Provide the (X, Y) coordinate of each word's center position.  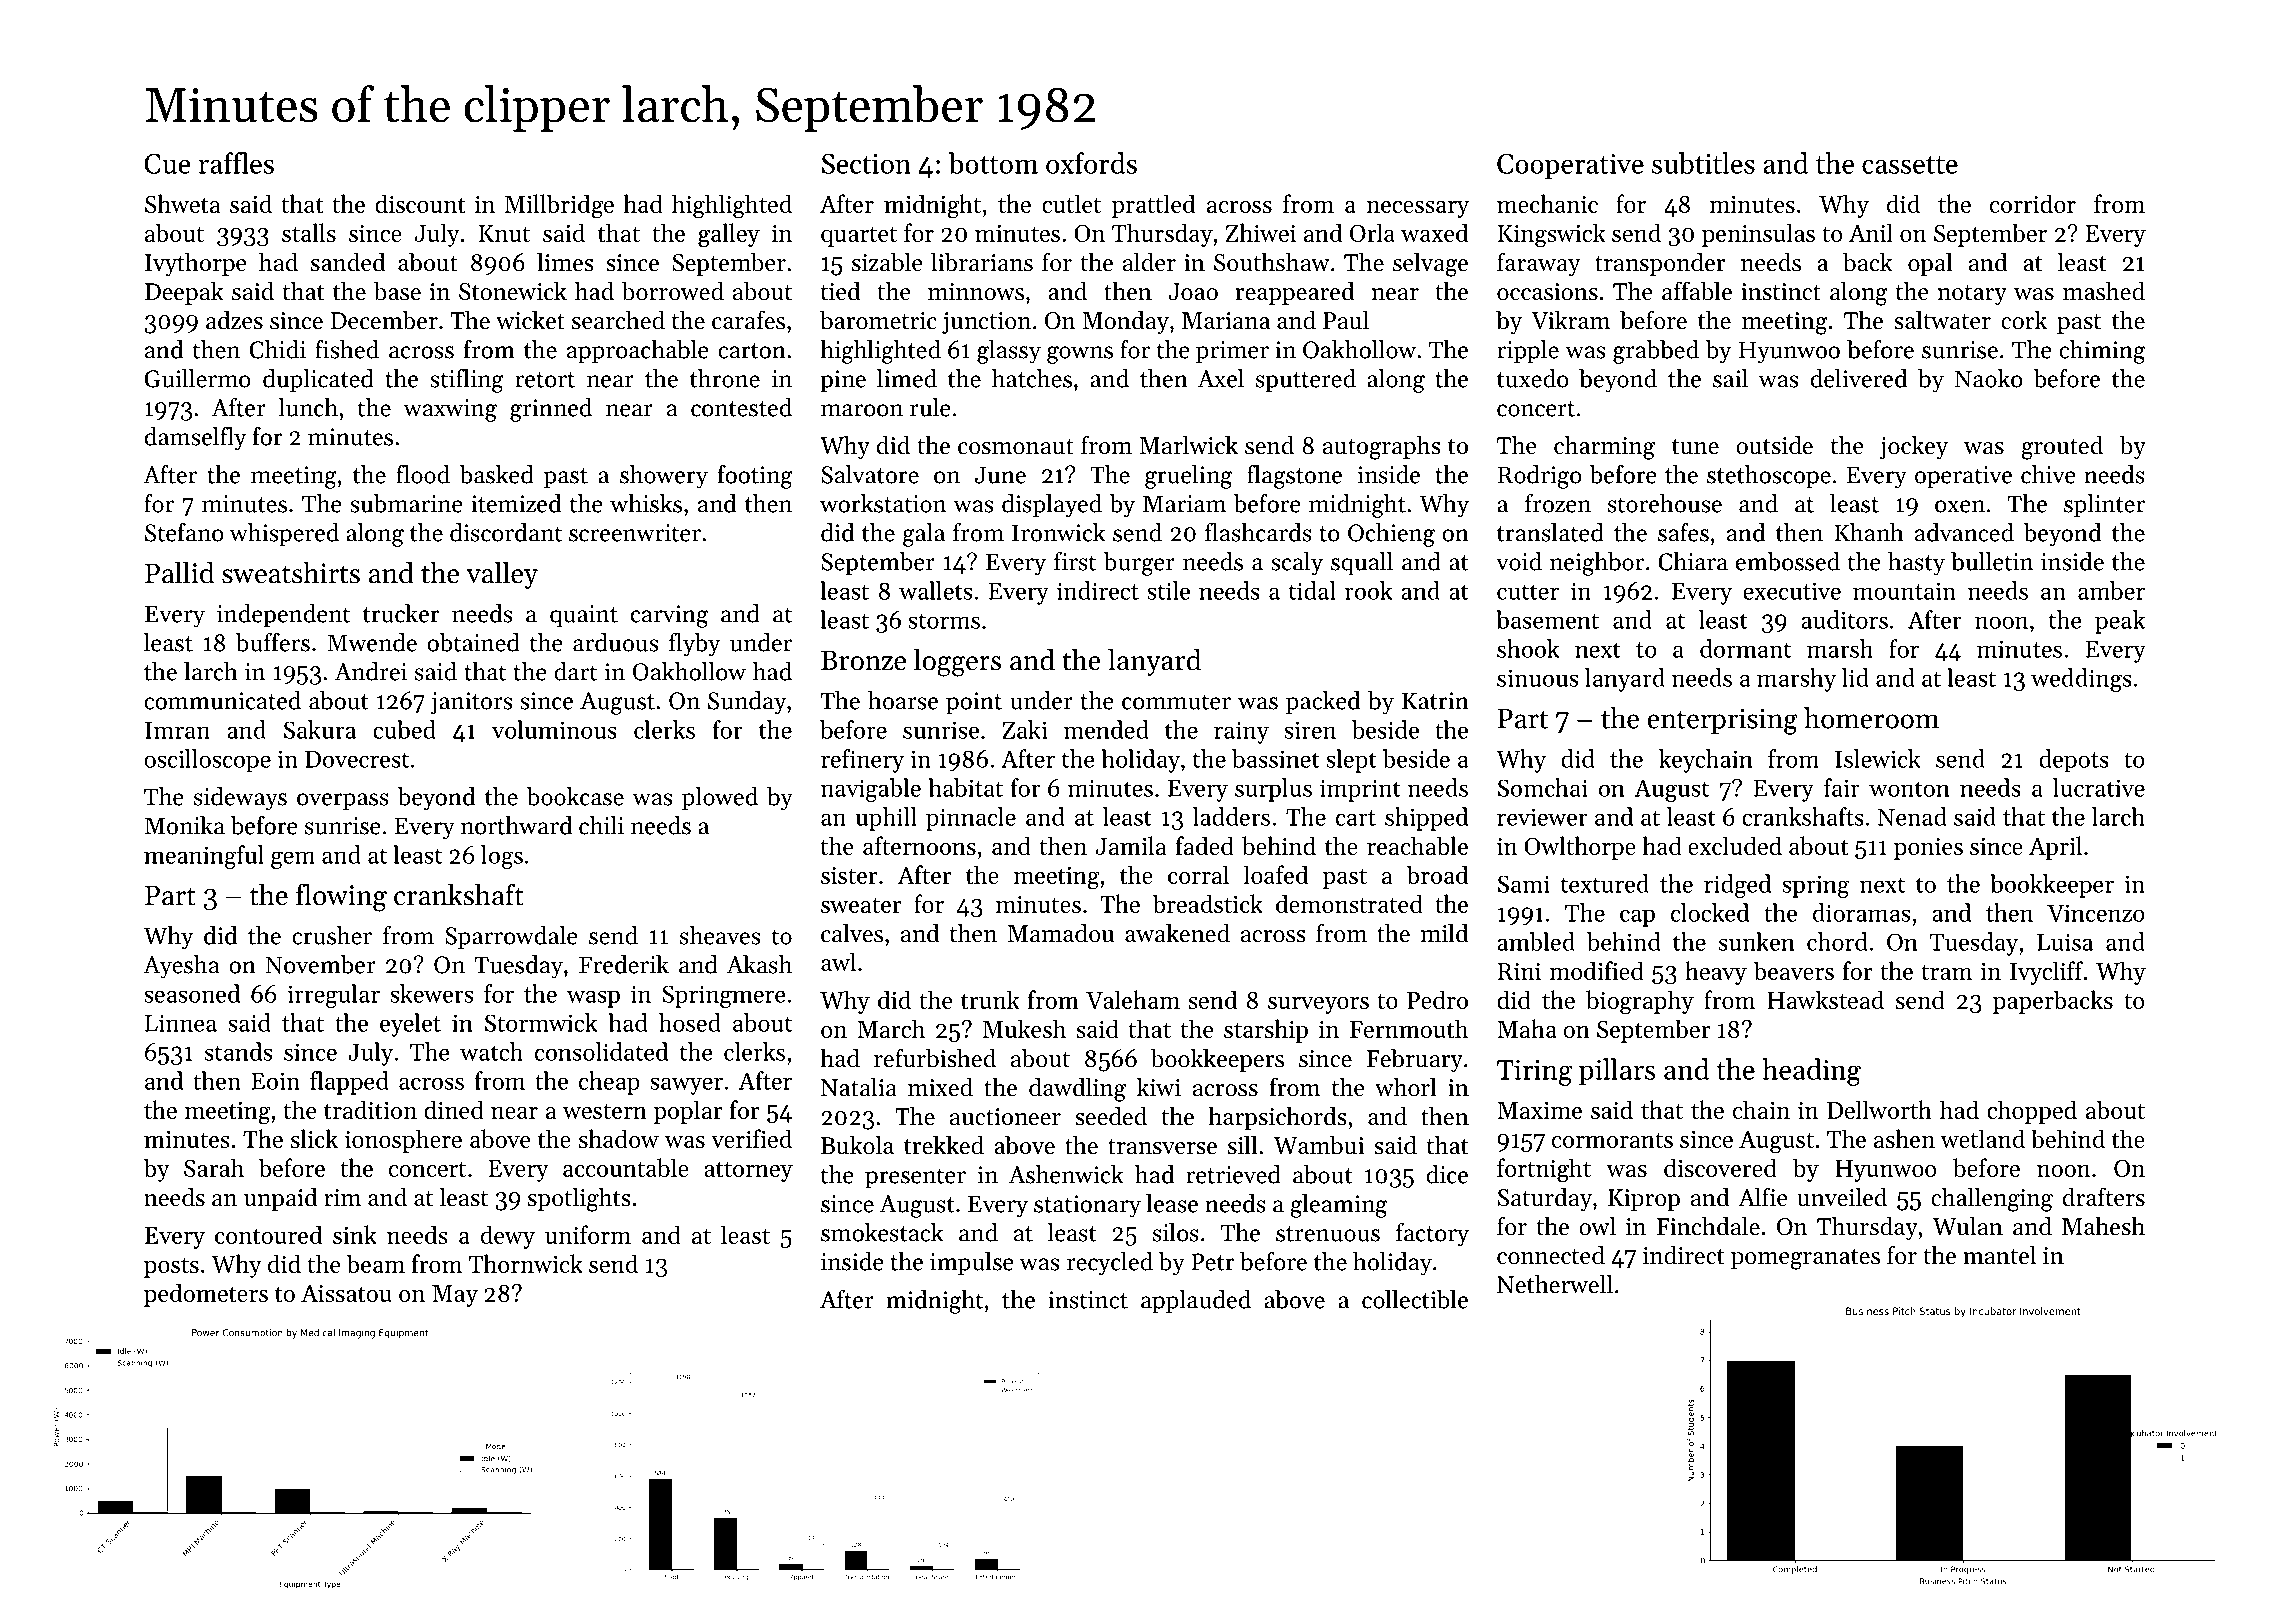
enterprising (1722, 721)
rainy (1241, 732)
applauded (1196, 1302)
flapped (349, 1083)
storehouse (1665, 503)
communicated (222, 700)
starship (1266, 1031)
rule (930, 407)
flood (423, 474)
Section (866, 164)
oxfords (1091, 163)
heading (1811, 1072)
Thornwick (526, 1263)
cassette (1910, 165)
